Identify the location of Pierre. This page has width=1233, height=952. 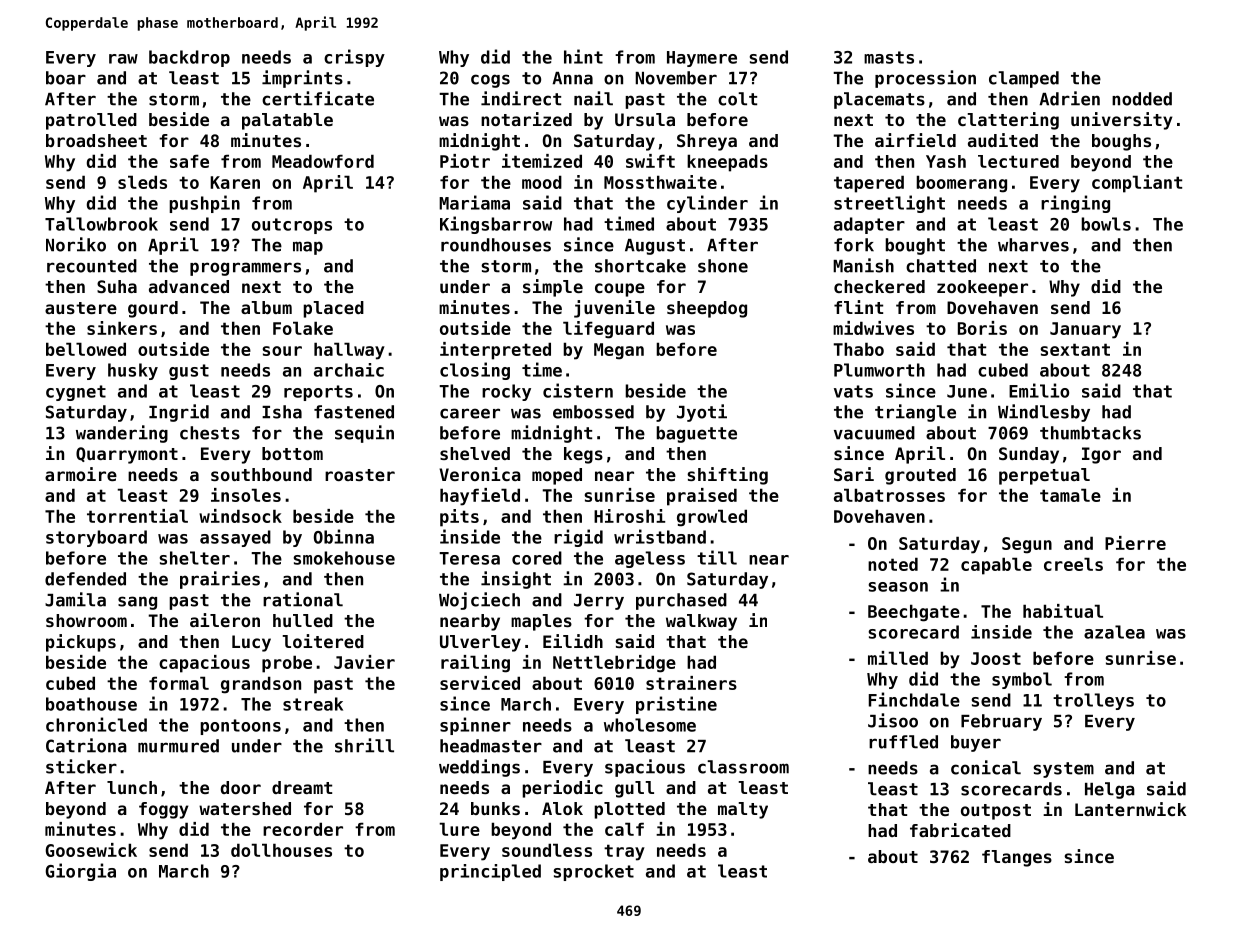
(1135, 543).
